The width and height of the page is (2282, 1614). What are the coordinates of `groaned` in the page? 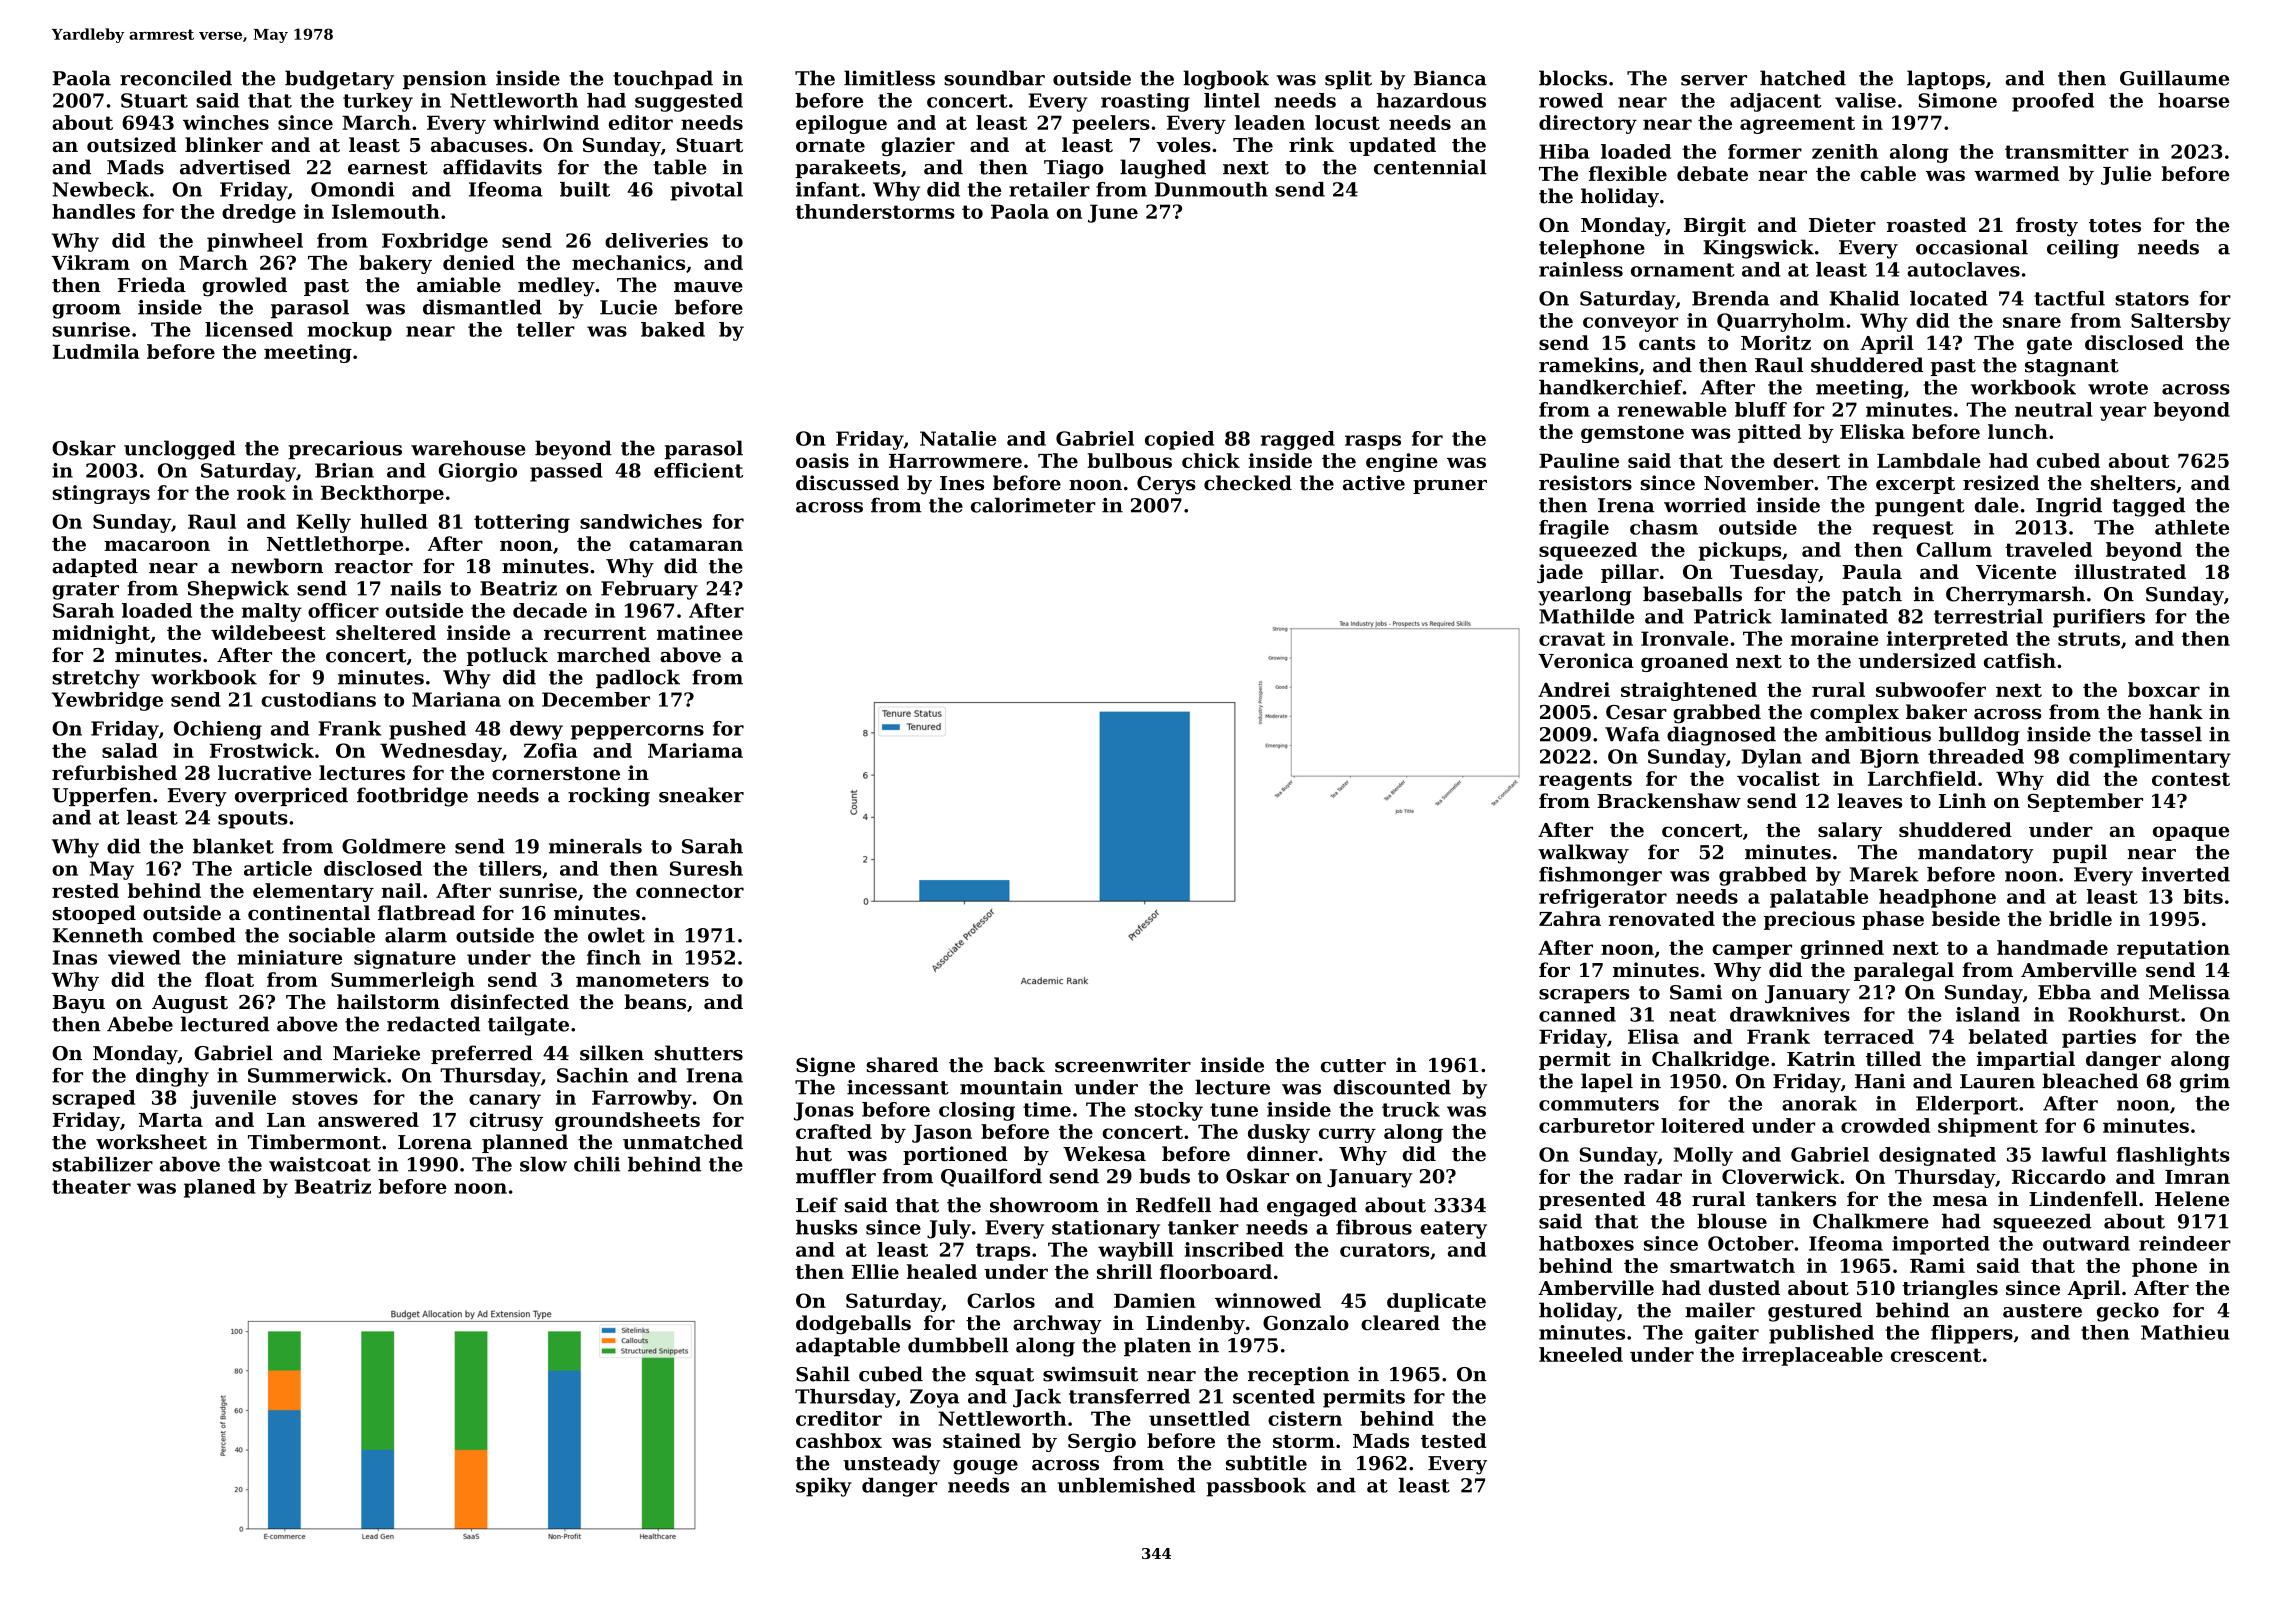 It's located at (1684, 662).
